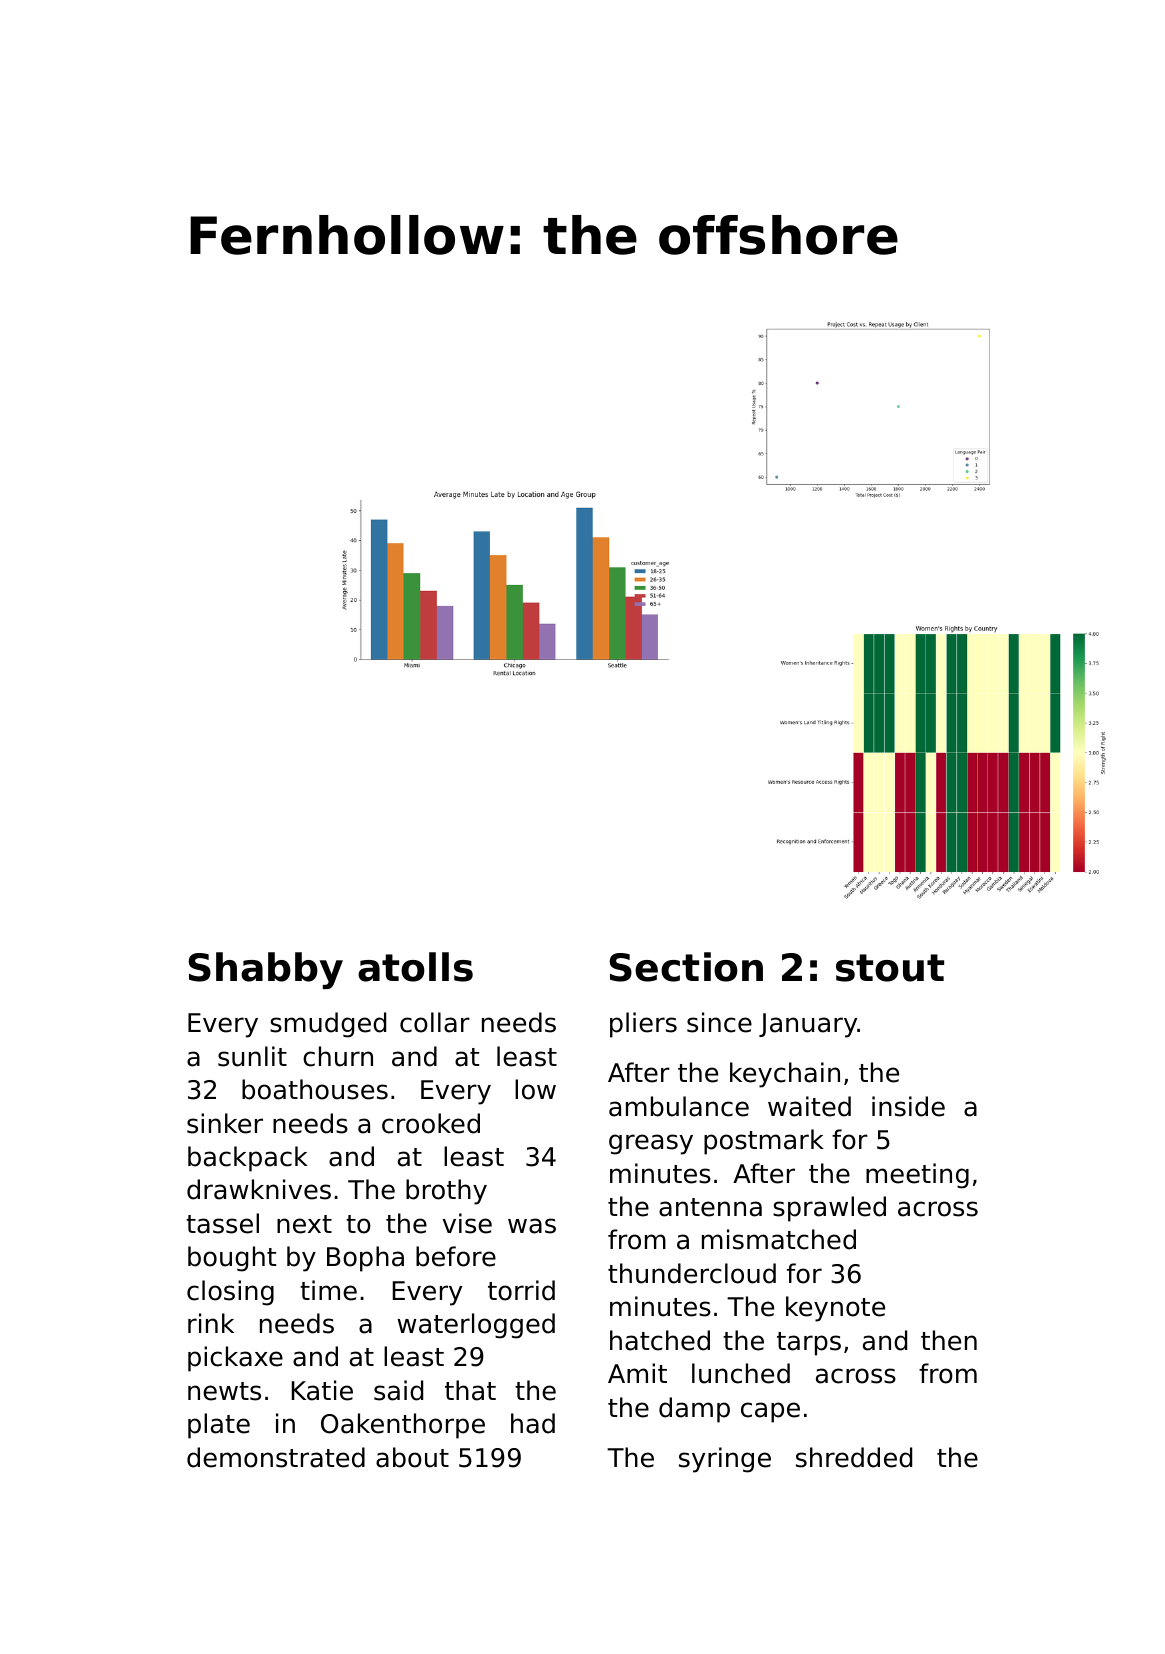 This screenshot has height=1654, width=1165. Describe the element at coordinates (686, 967) in the screenshot. I see `Section` at that location.
